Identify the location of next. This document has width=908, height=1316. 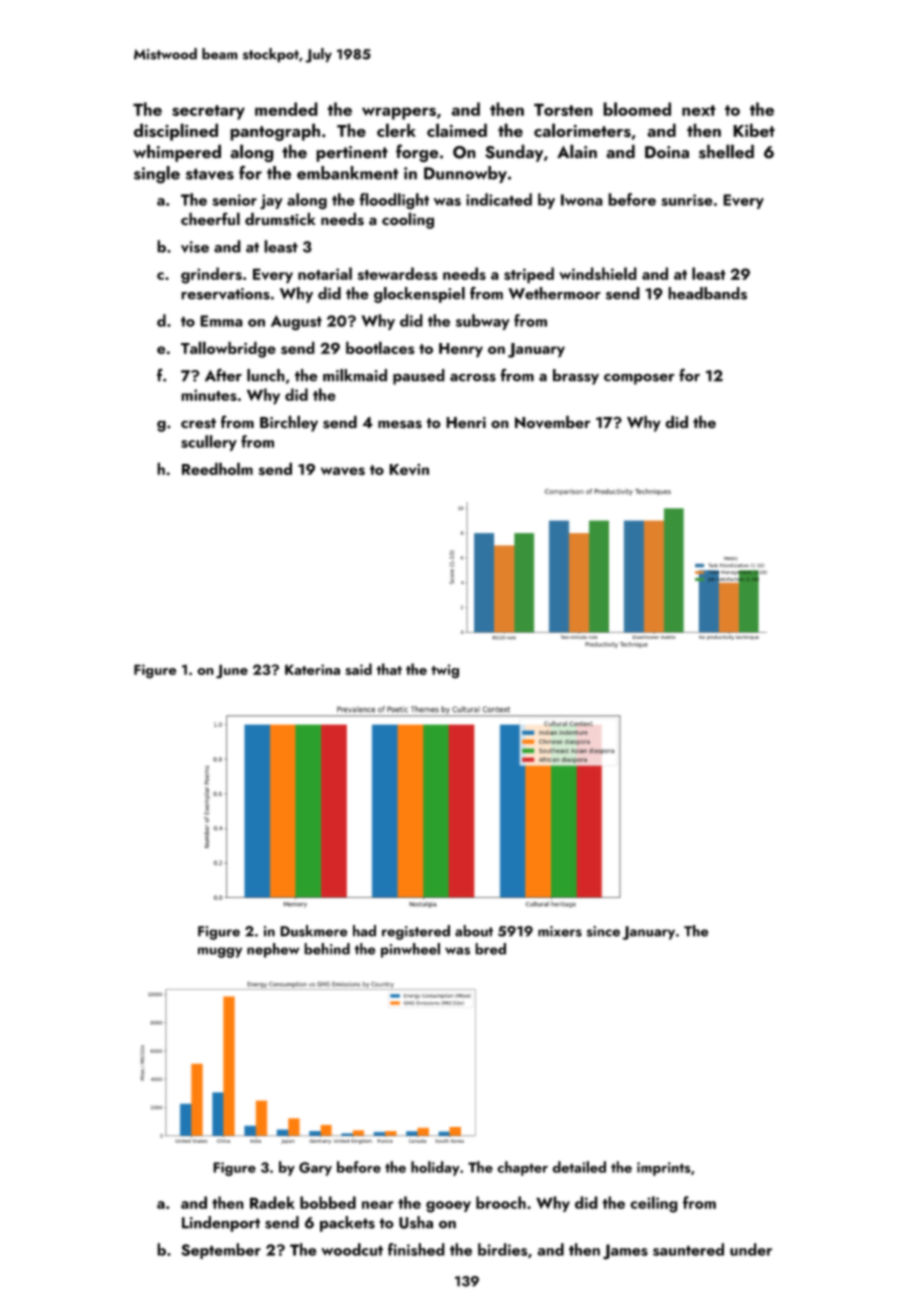
(699, 110).
